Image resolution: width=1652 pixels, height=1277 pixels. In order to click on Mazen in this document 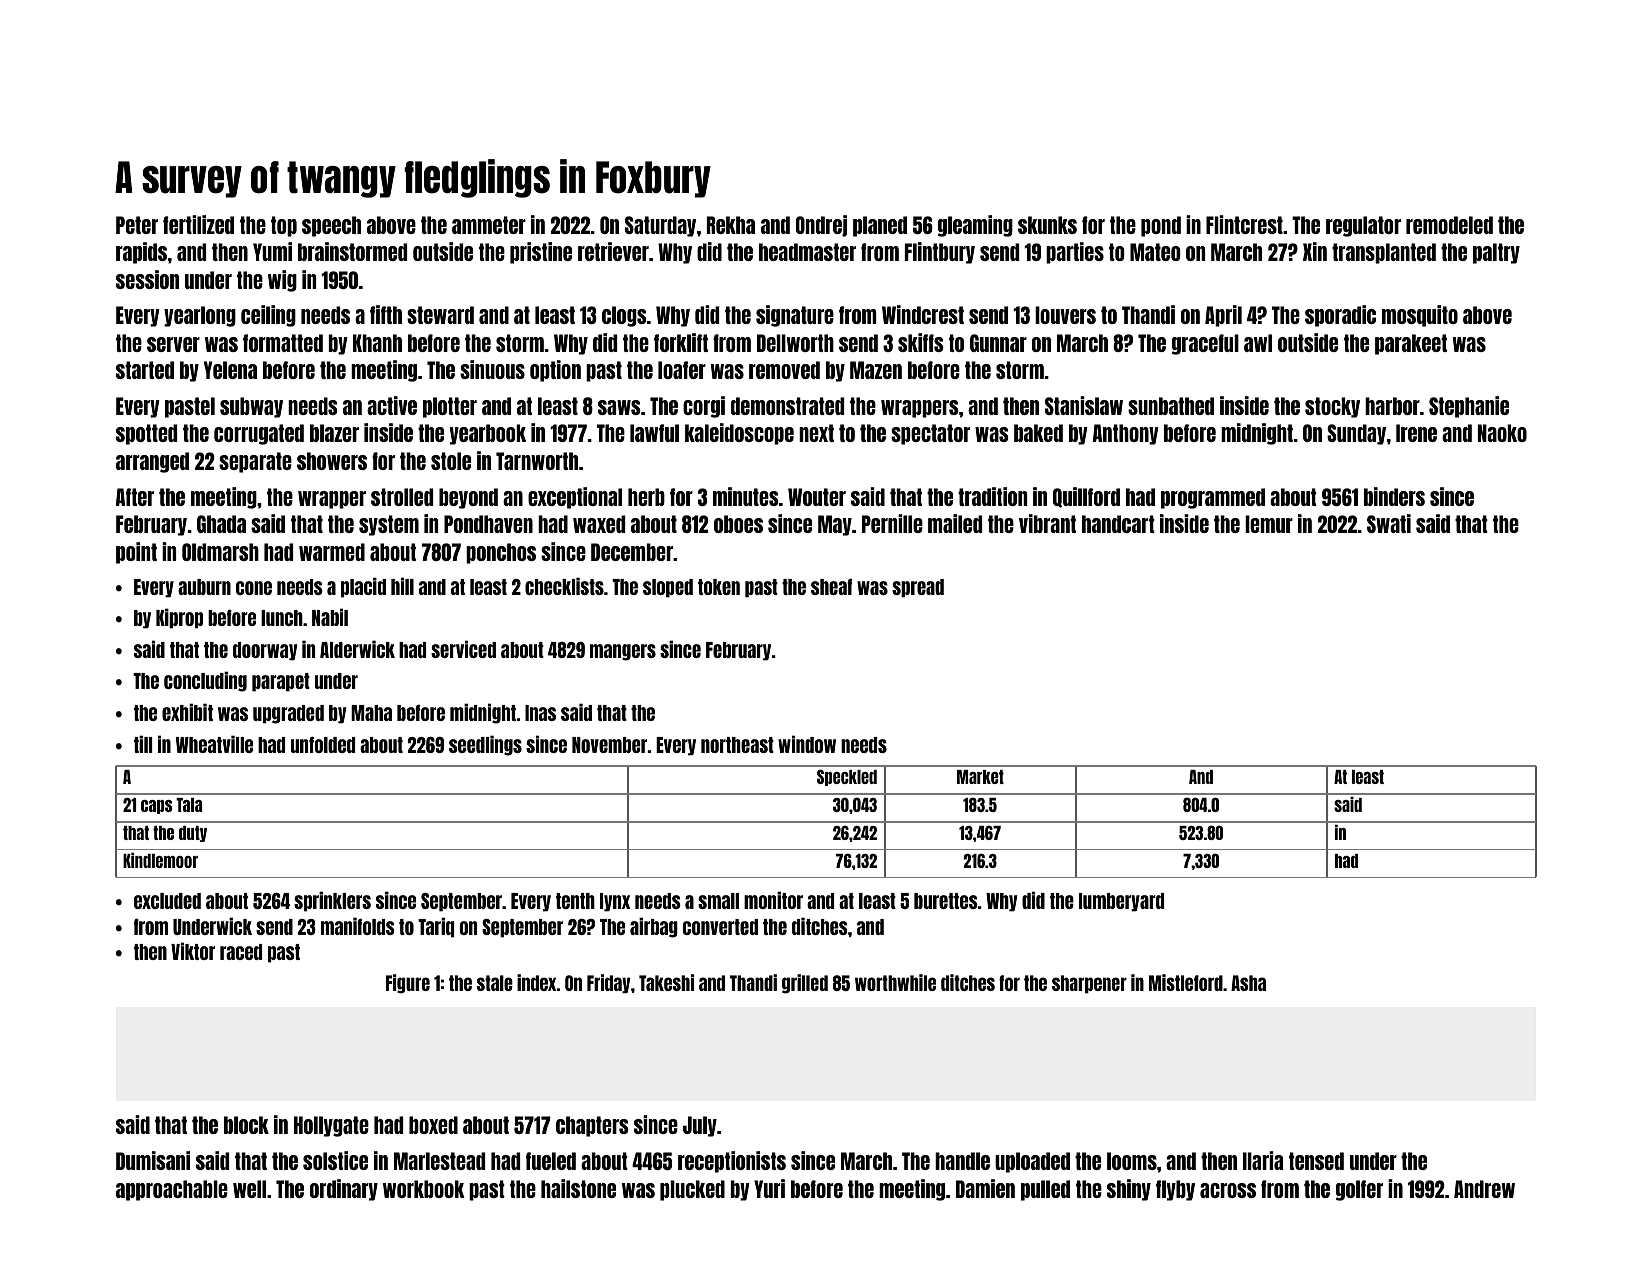, I will do `click(876, 370)`.
